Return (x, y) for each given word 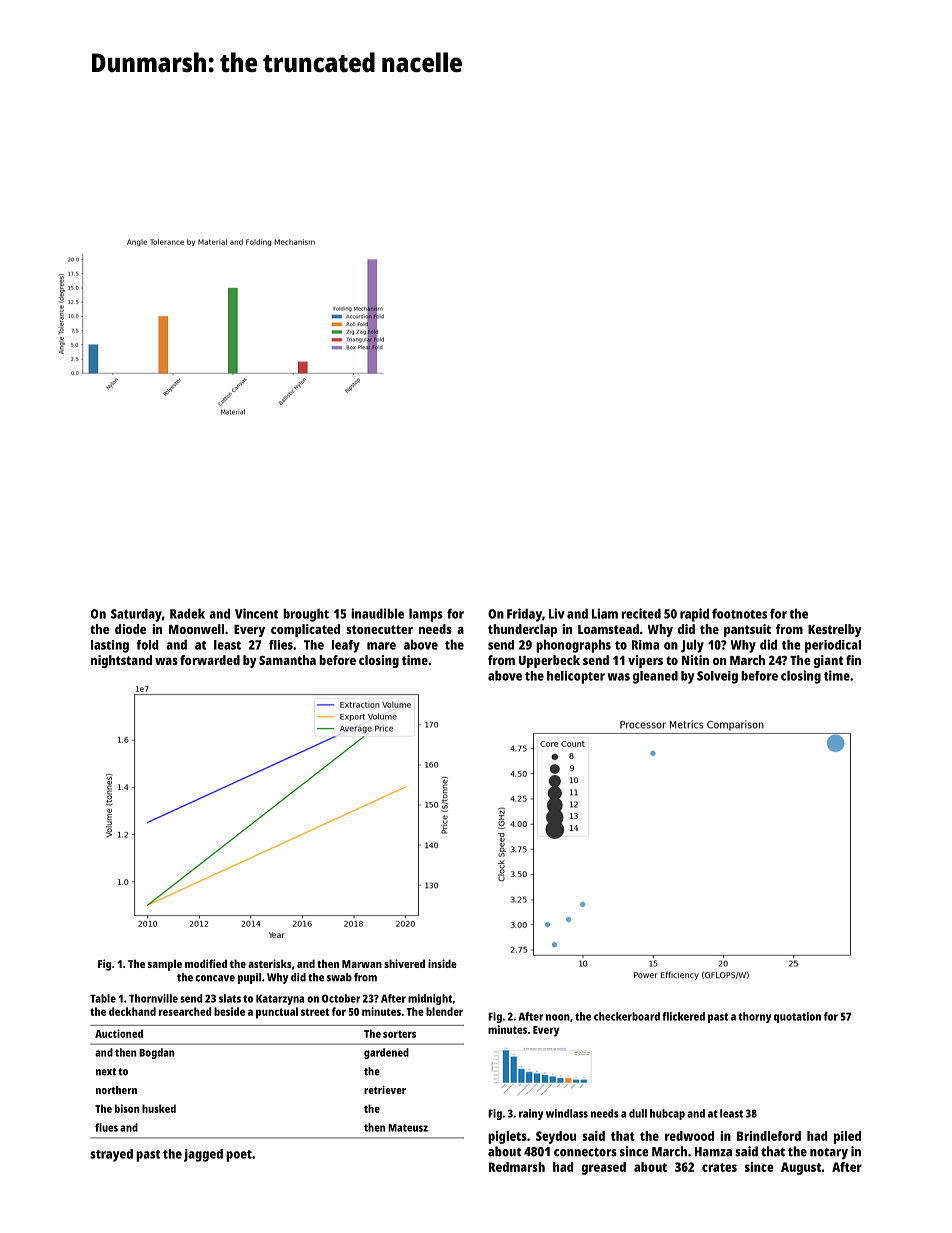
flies (281, 645)
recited (641, 613)
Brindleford (769, 1136)
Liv (556, 613)
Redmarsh (517, 1167)
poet (239, 1156)
